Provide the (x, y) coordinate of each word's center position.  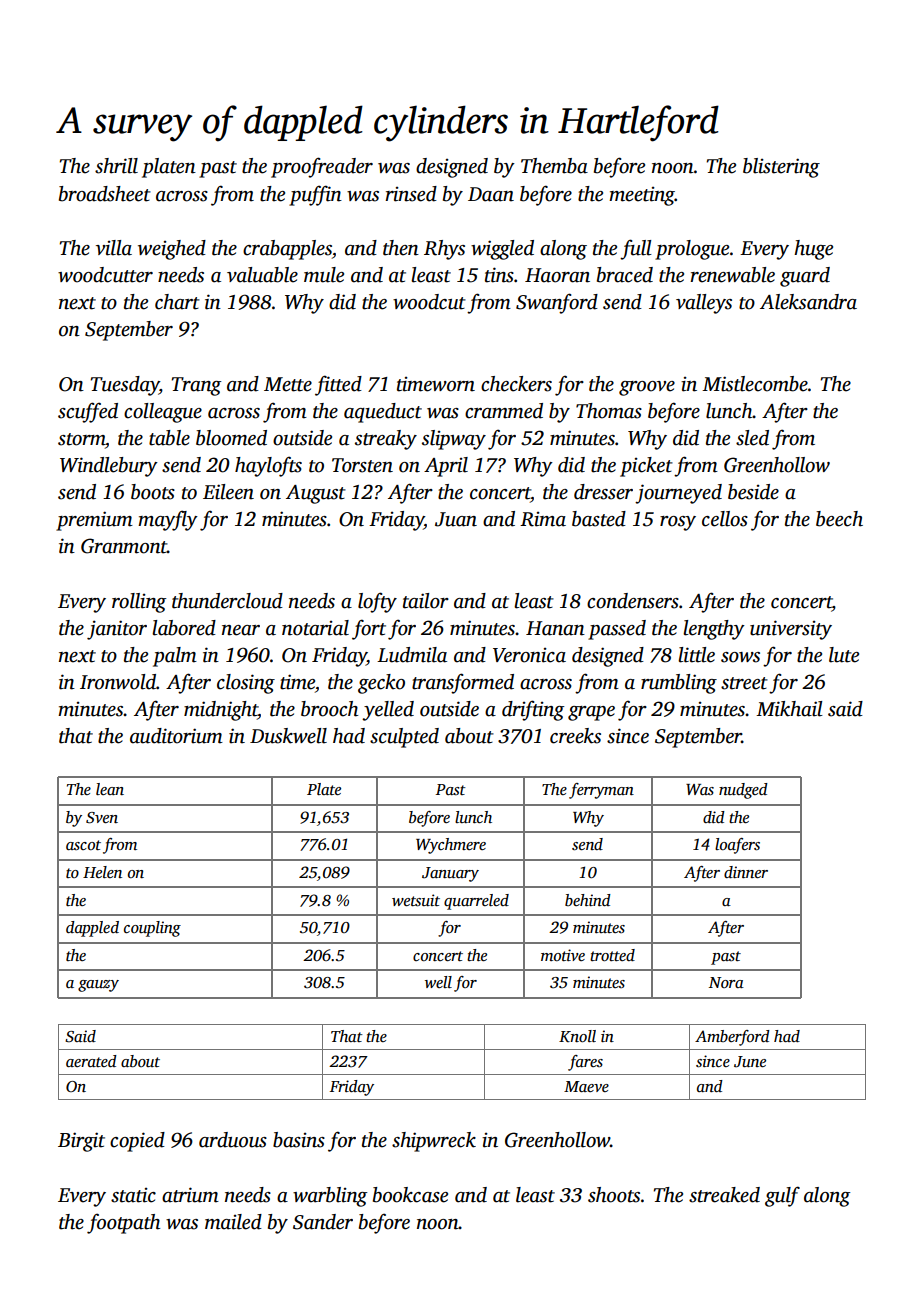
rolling (139, 603)
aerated (91, 1061)
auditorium (176, 736)
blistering (781, 168)
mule (324, 275)
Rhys (444, 250)
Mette (288, 384)
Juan (456, 519)
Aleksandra (808, 302)
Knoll (577, 1036)
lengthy (714, 630)
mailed (233, 1222)
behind (588, 900)
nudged (743, 791)
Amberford (732, 1038)
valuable (262, 275)
